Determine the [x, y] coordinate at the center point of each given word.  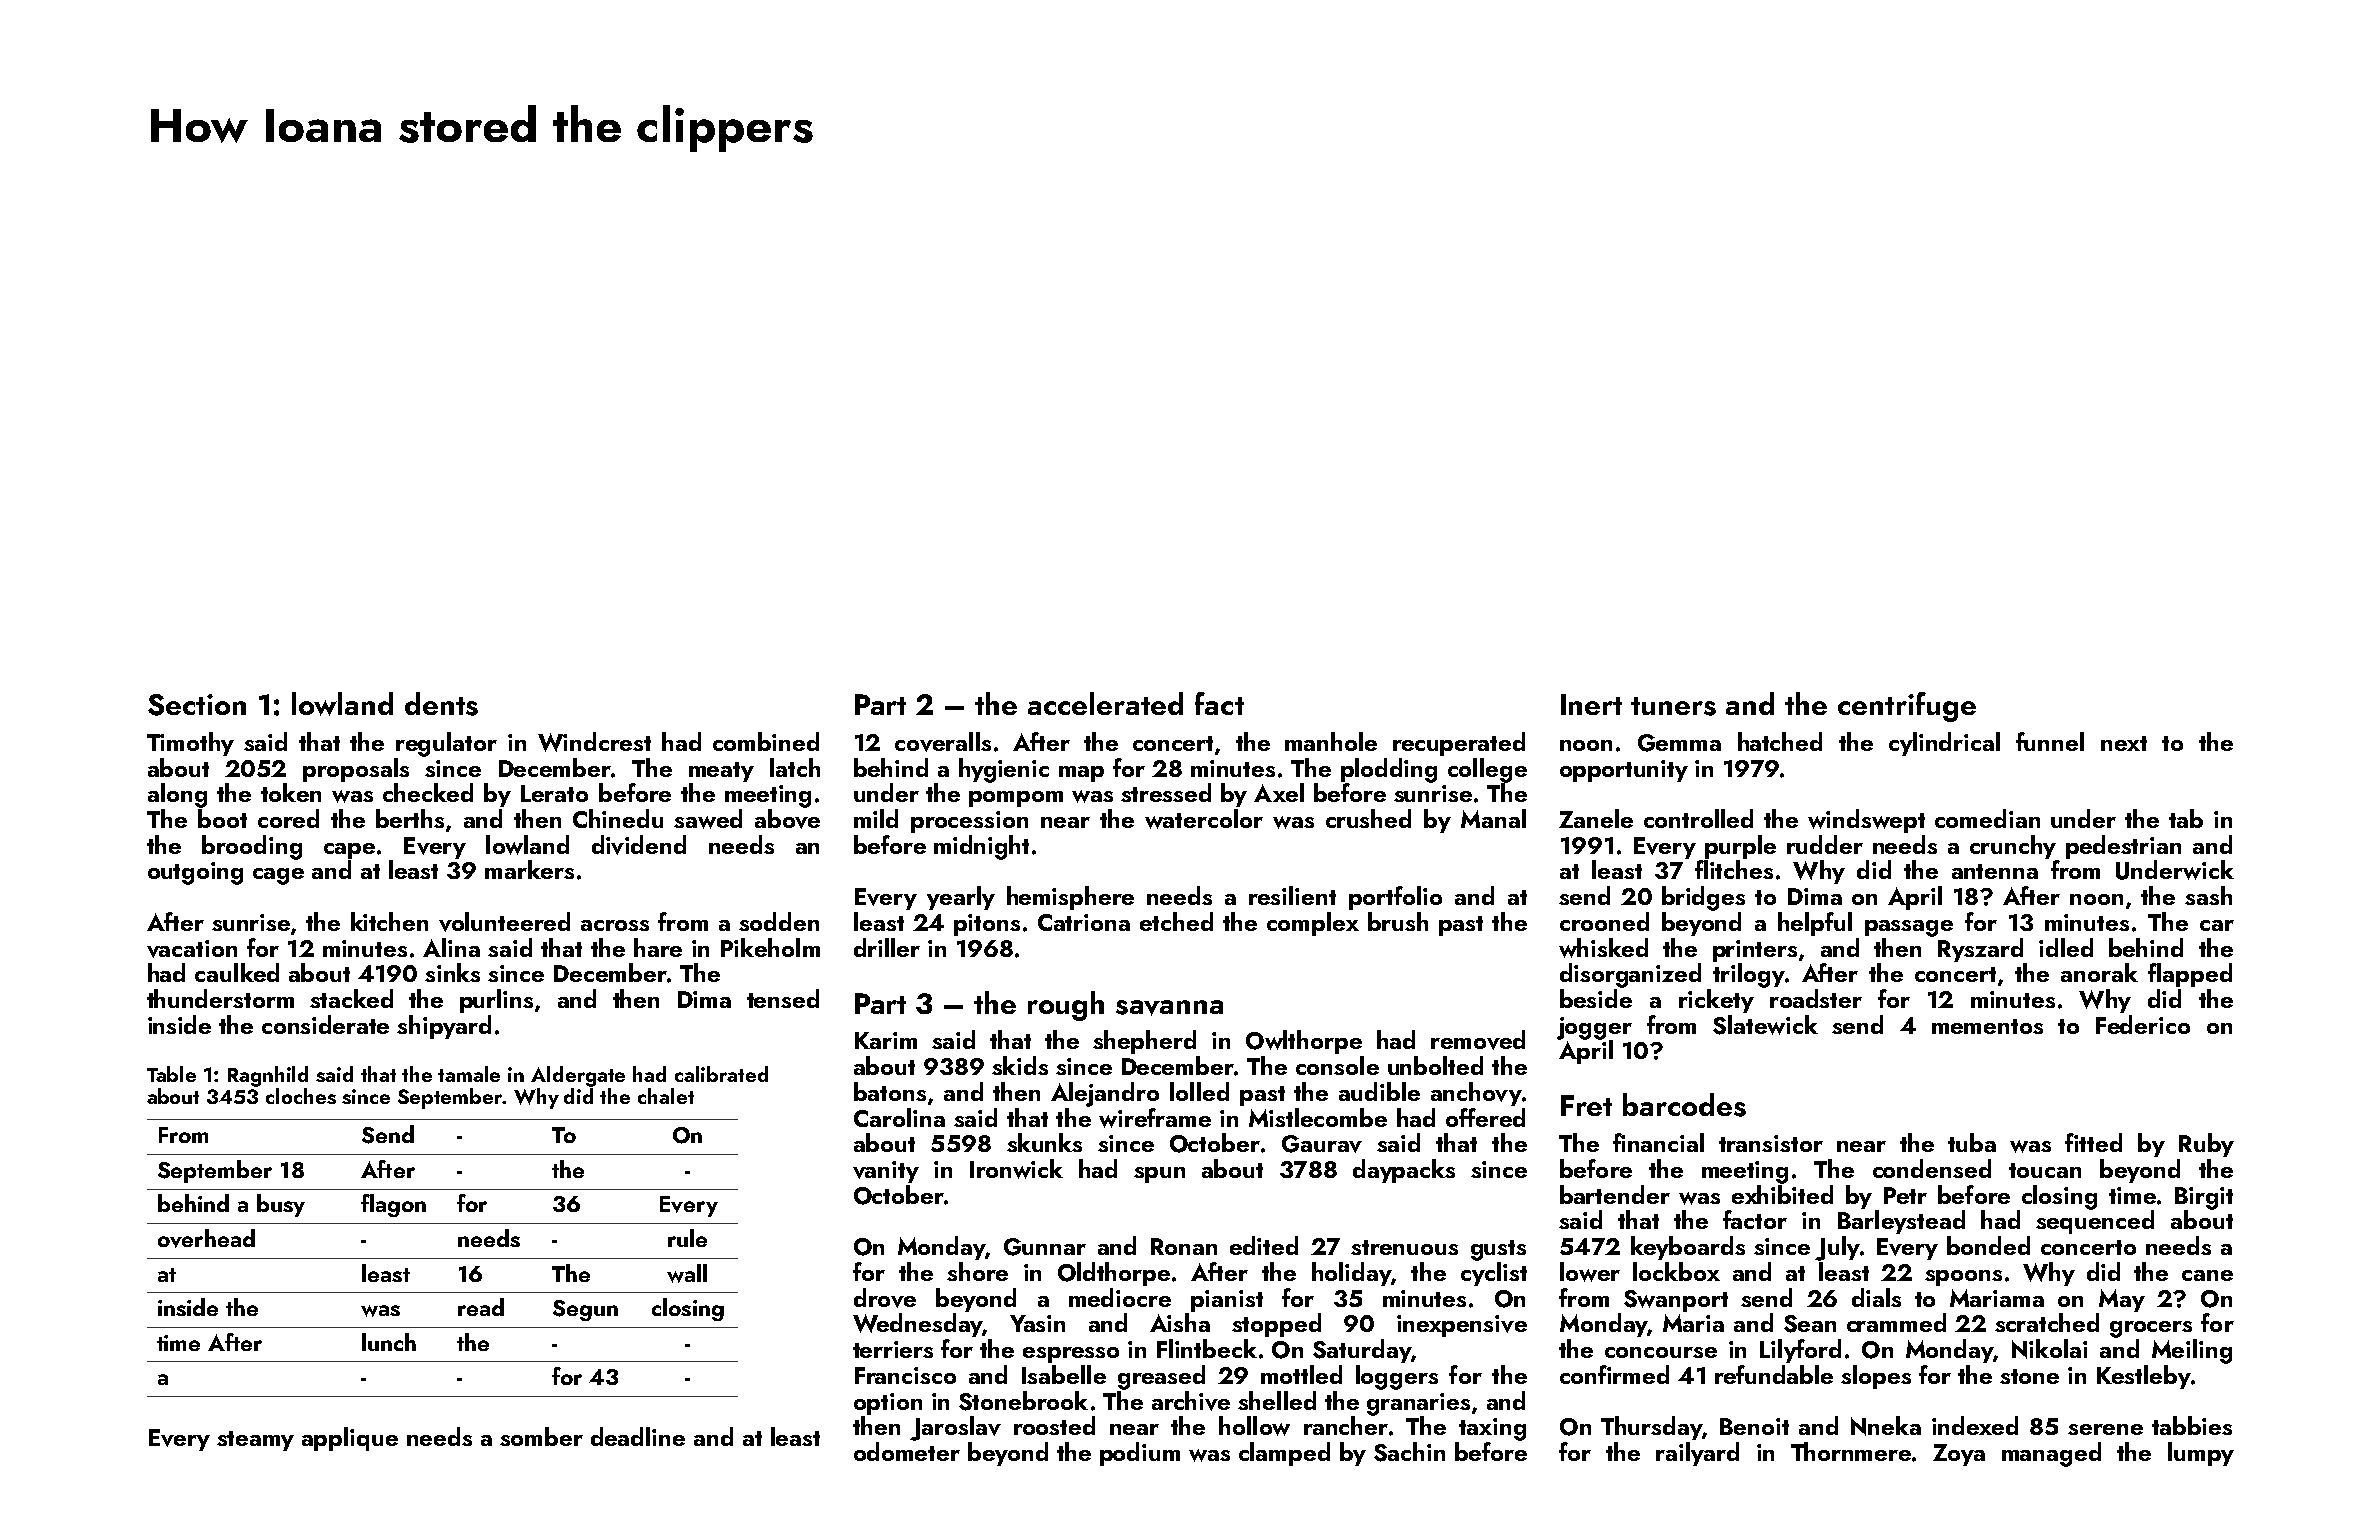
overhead [206, 1238]
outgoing [195, 873]
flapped [2190, 975]
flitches [1734, 869]
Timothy [190, 744]
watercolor [1204, 819]
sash [2208, 895]
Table [171, 1074]
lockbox [1676, 1271]
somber [541, 1436]
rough [1066, 1006]
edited [1264, 1245]
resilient [1292, 895]
